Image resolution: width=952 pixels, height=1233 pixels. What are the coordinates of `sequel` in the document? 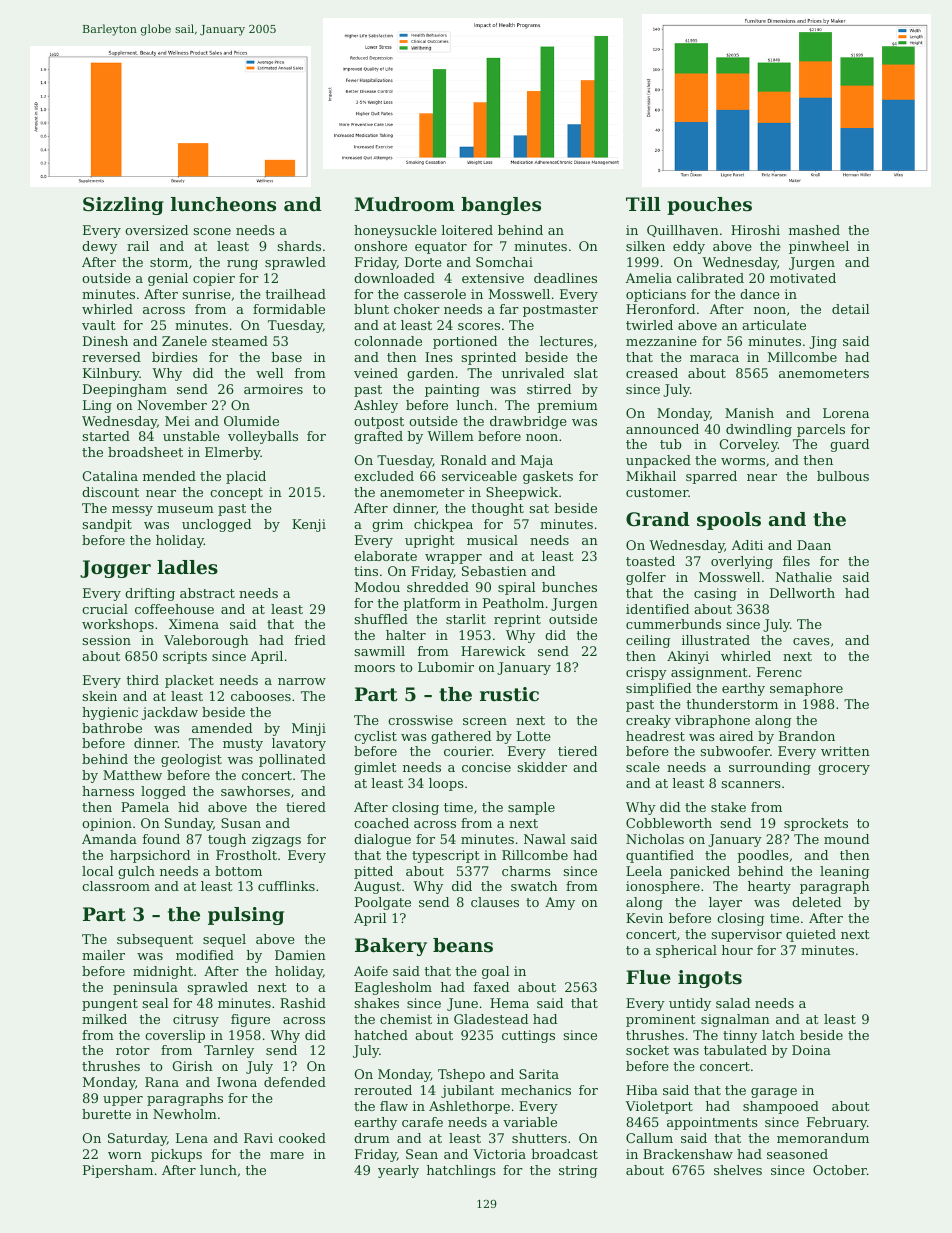 It's located at (224, 940).
